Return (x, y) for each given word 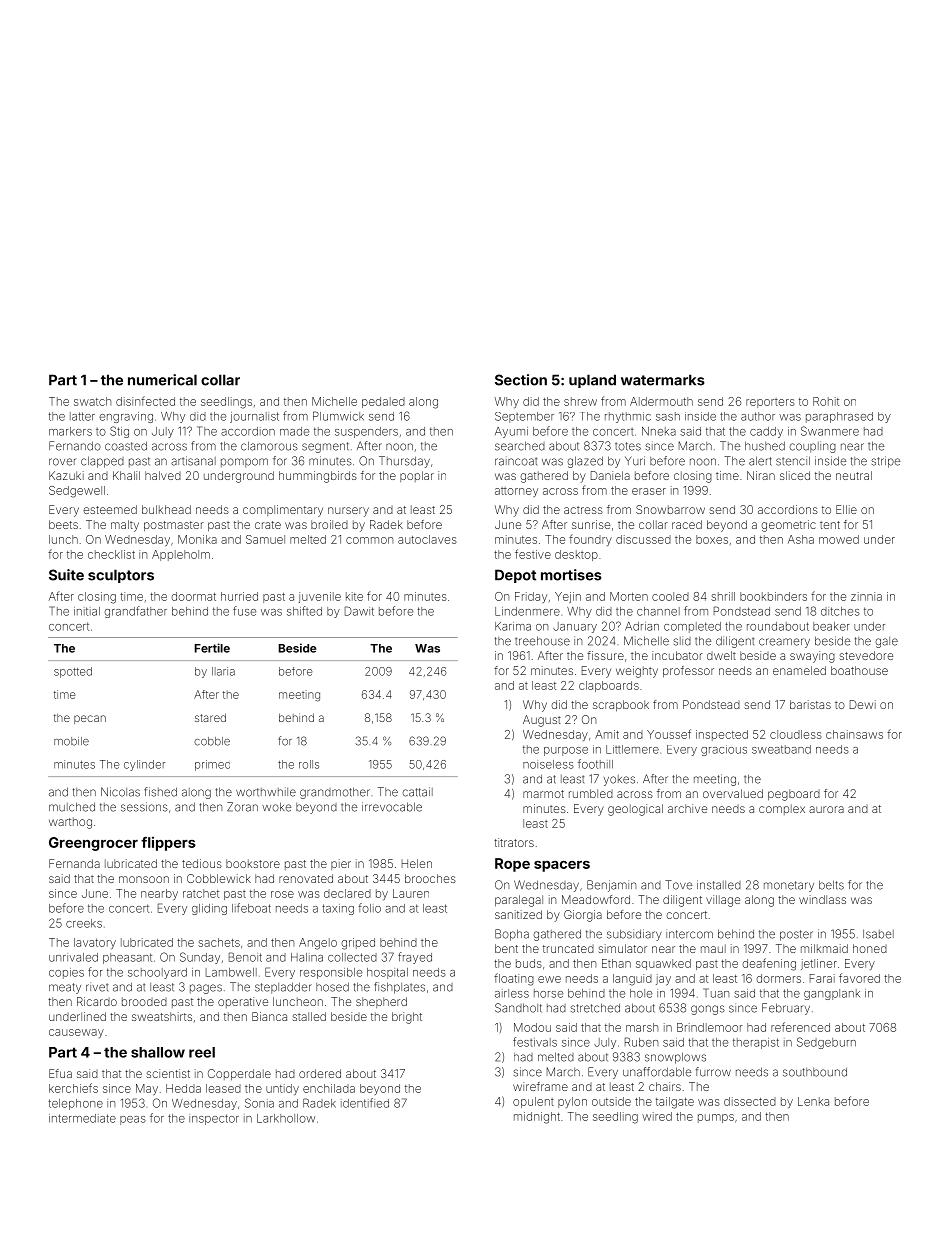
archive (687, 808)
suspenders (366, 432)
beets (63, 524)
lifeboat (251, 908)
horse (548, 993)
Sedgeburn (826, 1043)
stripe (886, 462)
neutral (854, 475)
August (542, 721)
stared (210, 717)
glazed (585, 462)
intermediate (82, 1118)
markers (70, 431)
